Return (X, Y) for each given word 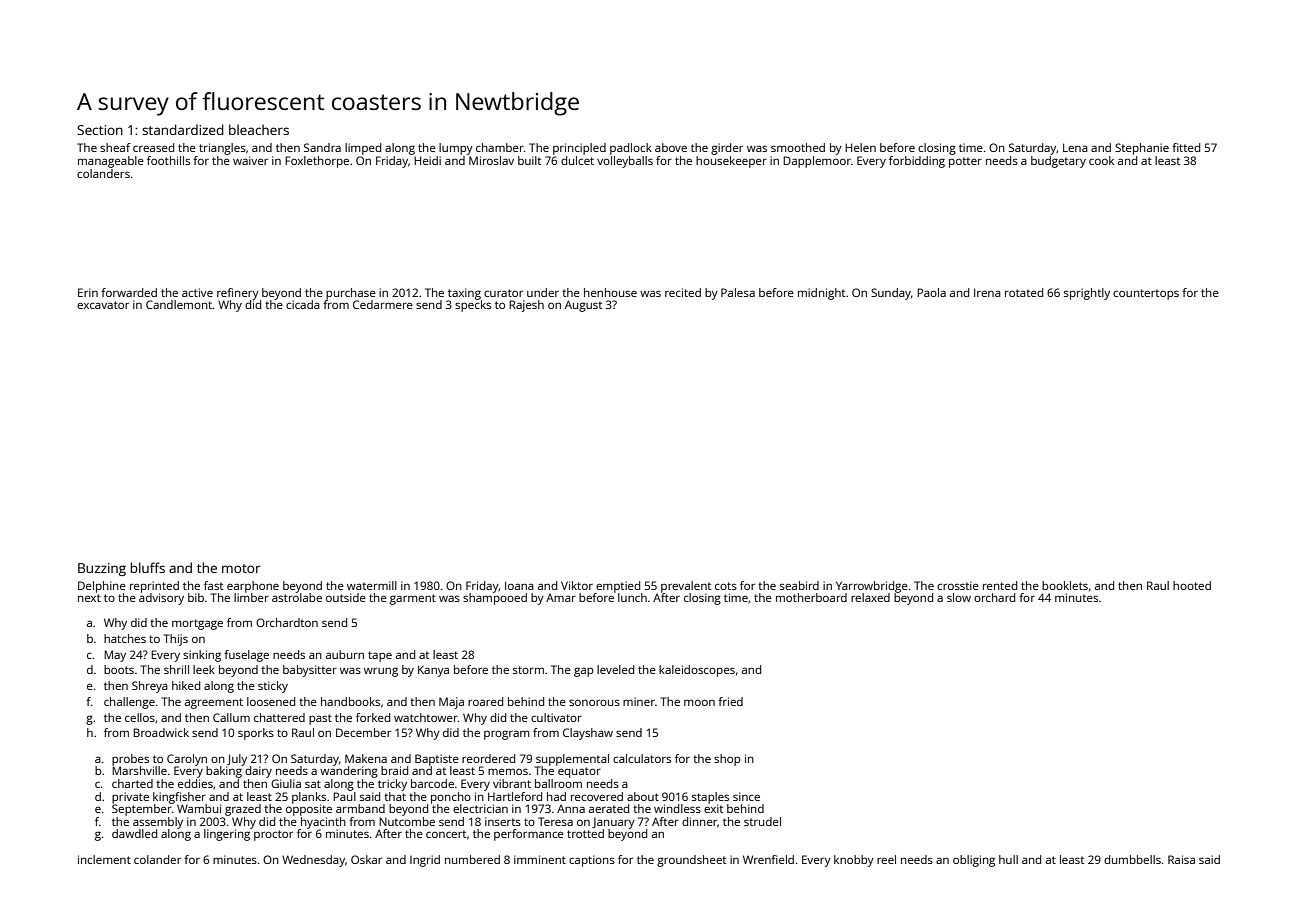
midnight (821, 294)
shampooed (495, 599)
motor (241, 568)
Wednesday (313, 861)
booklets (1065, 585)
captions (592, 861)
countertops (1146, 294)
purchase (351, 294)
